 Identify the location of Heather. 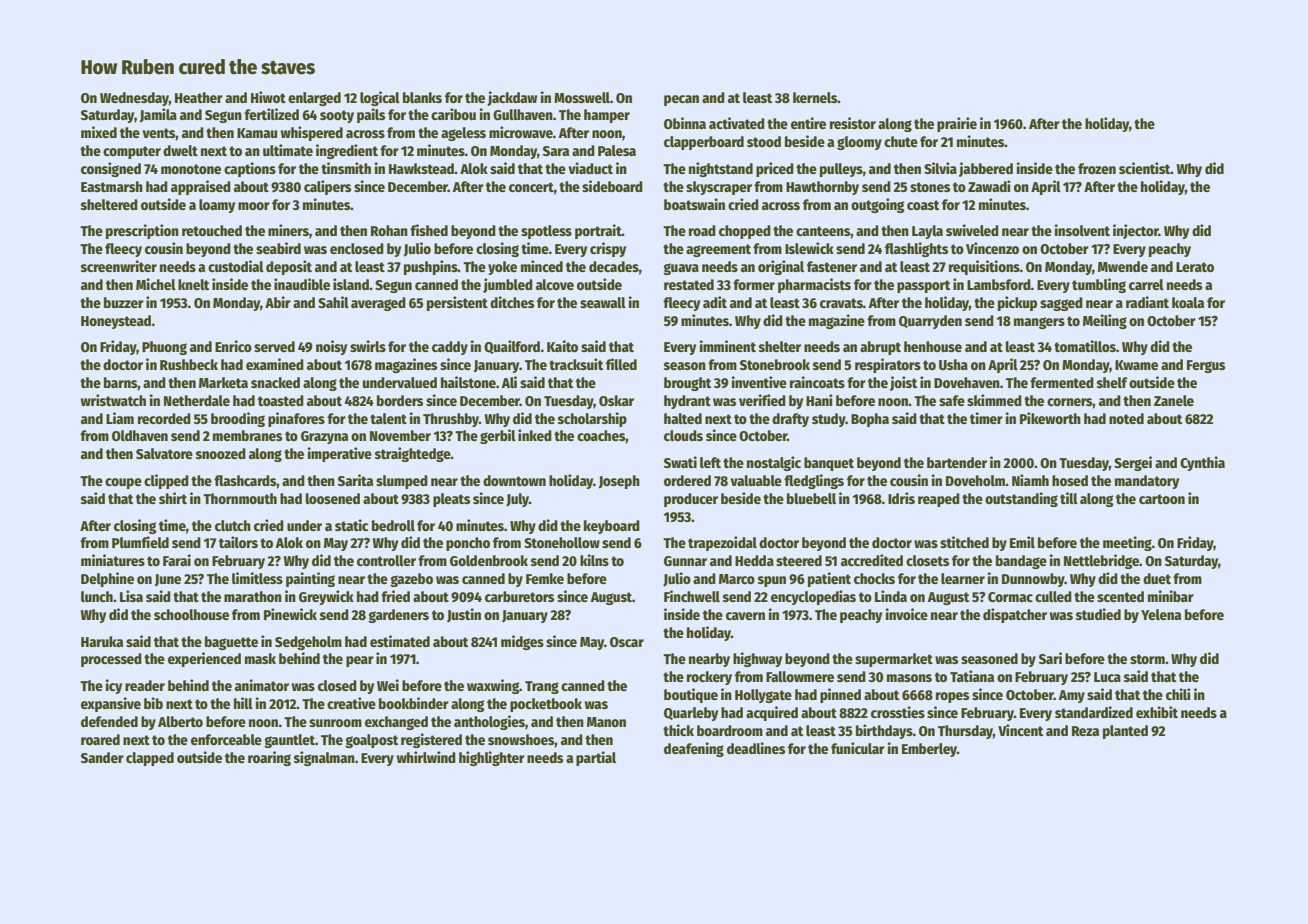
(199, 97).
